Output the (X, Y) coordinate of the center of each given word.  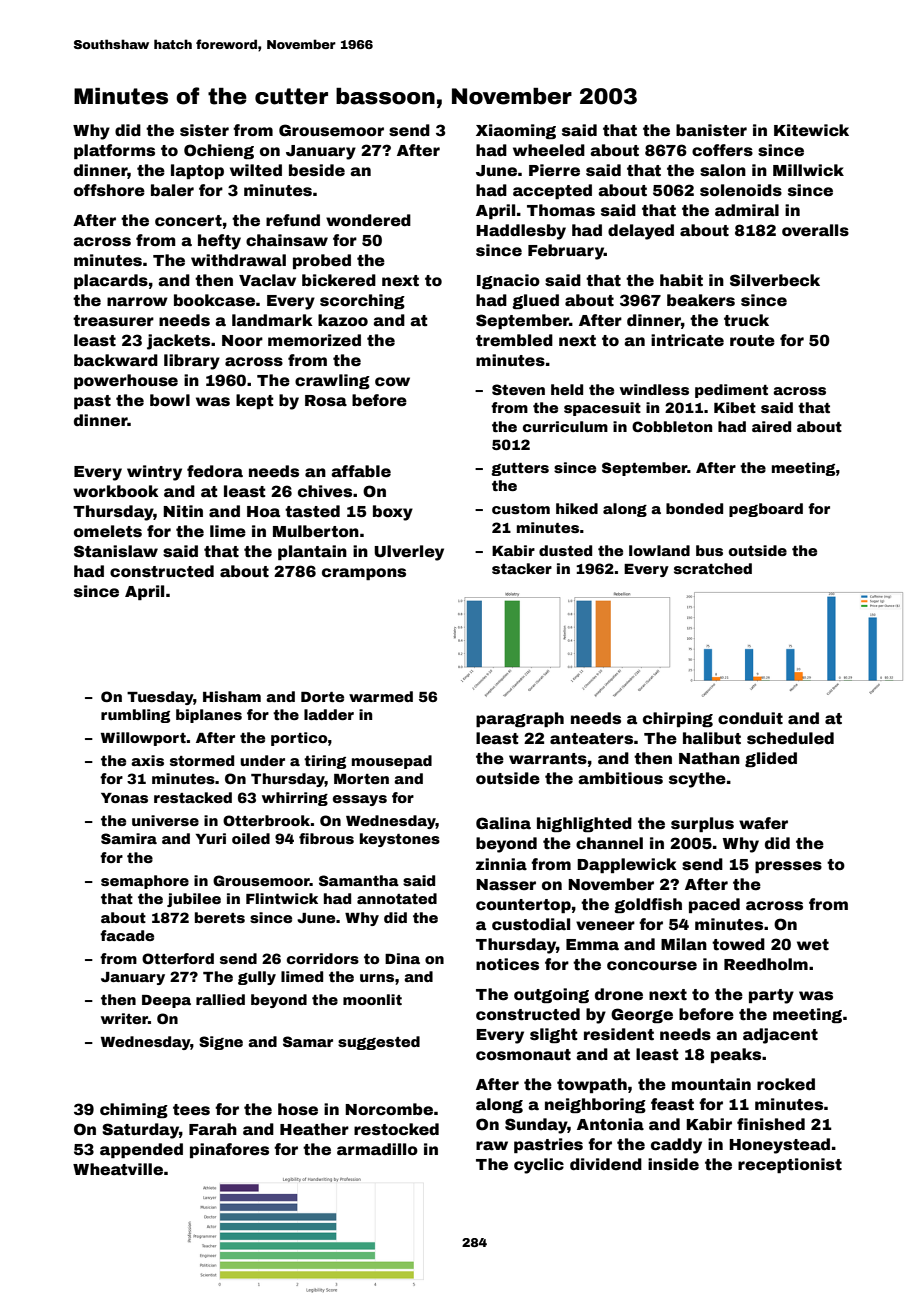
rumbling (135, 716)
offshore (109, 190)
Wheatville (118, 1169)
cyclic (539, 1166)
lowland (659, 550)
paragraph (520, 719)
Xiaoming (516, 131)
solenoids (741, 190)
